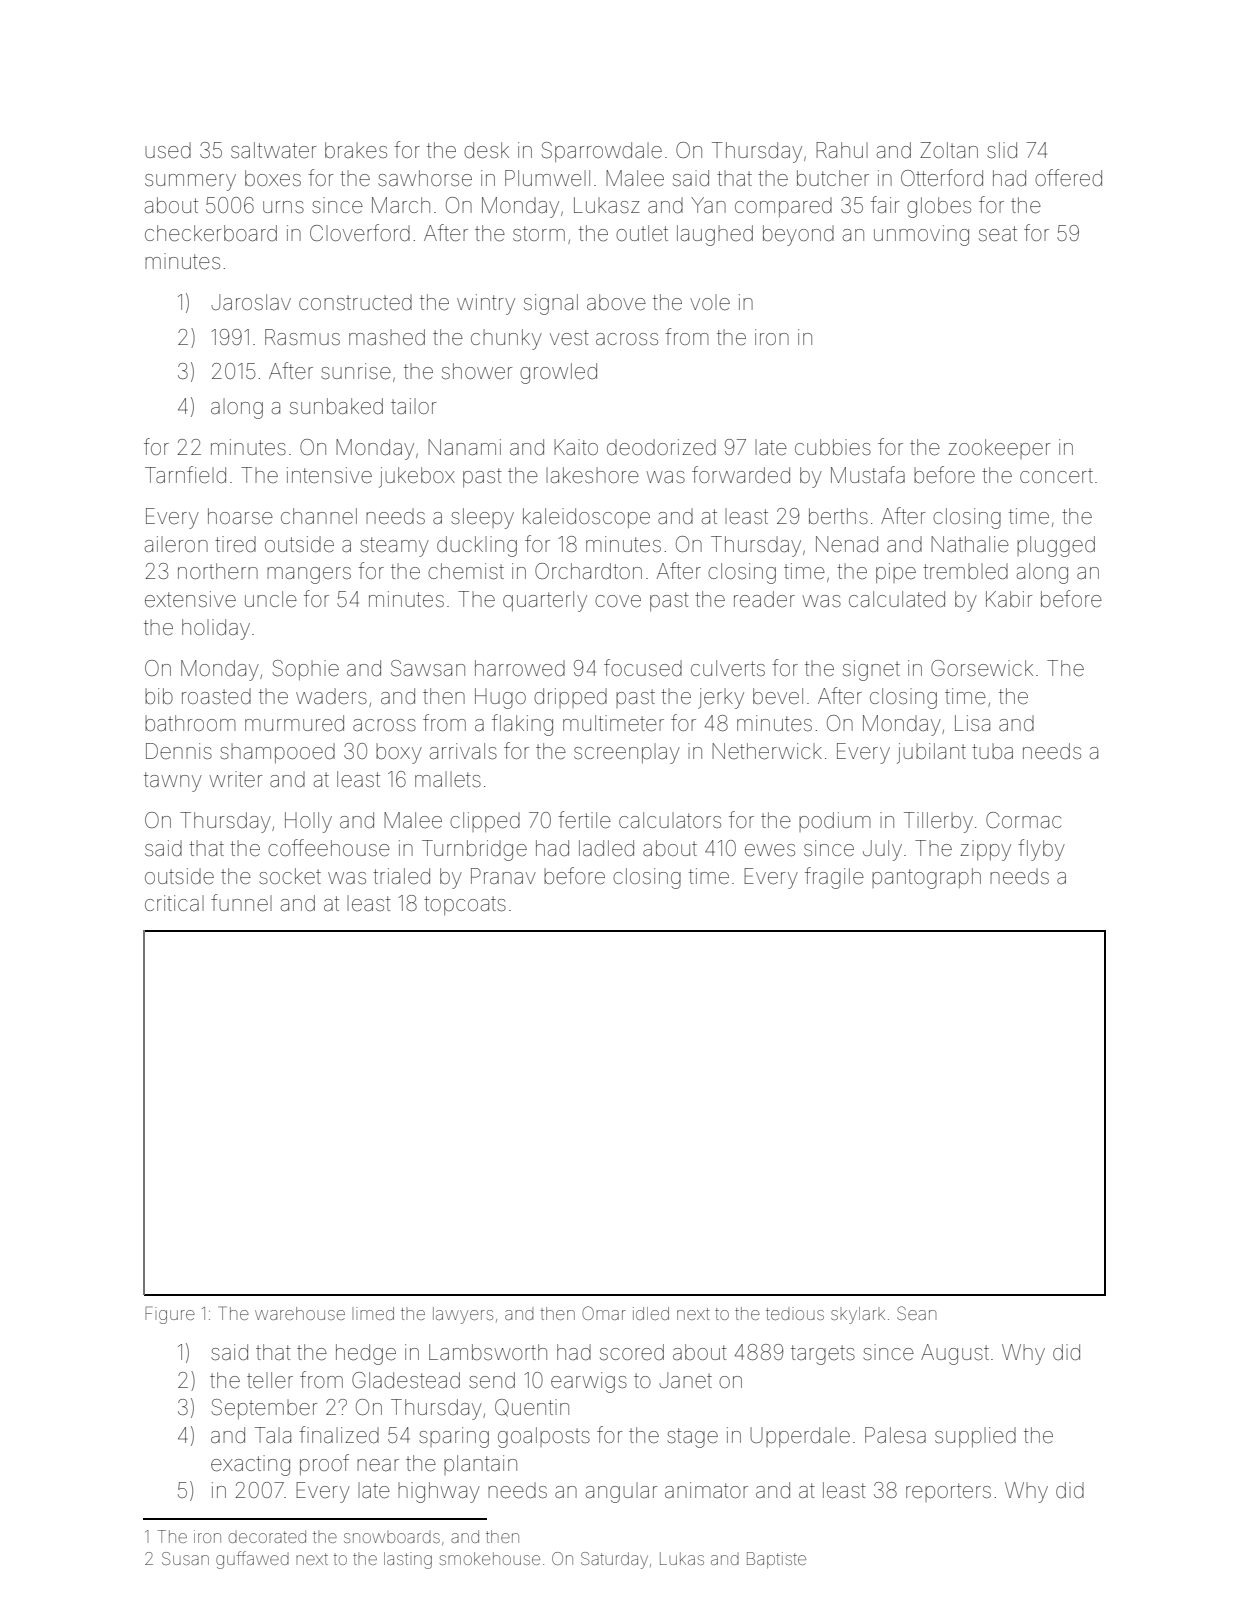 This screenshot has height=1616, width=1249. I want to click on lasting, so click(408, 1560).
